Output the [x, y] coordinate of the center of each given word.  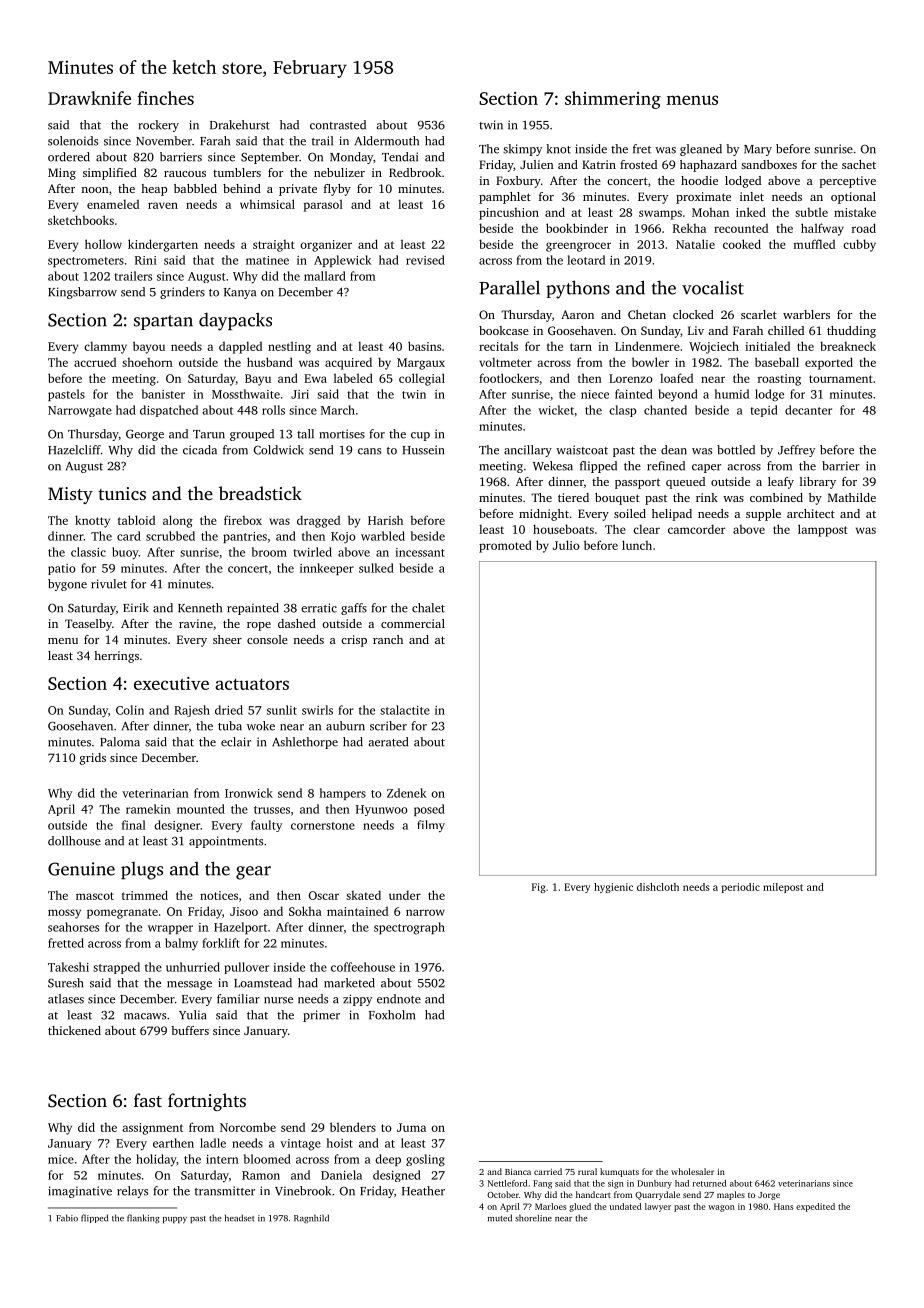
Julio [566, 545]
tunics [122, 493]
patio [62, 569]
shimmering [613, 100]
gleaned [701, 150]
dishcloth [658, 887]
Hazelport [240, 928]
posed [429, 810]
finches [165, 98]
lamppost [823, 530]
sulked [376, 568]
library [818, 483]
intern [222, 1159]
